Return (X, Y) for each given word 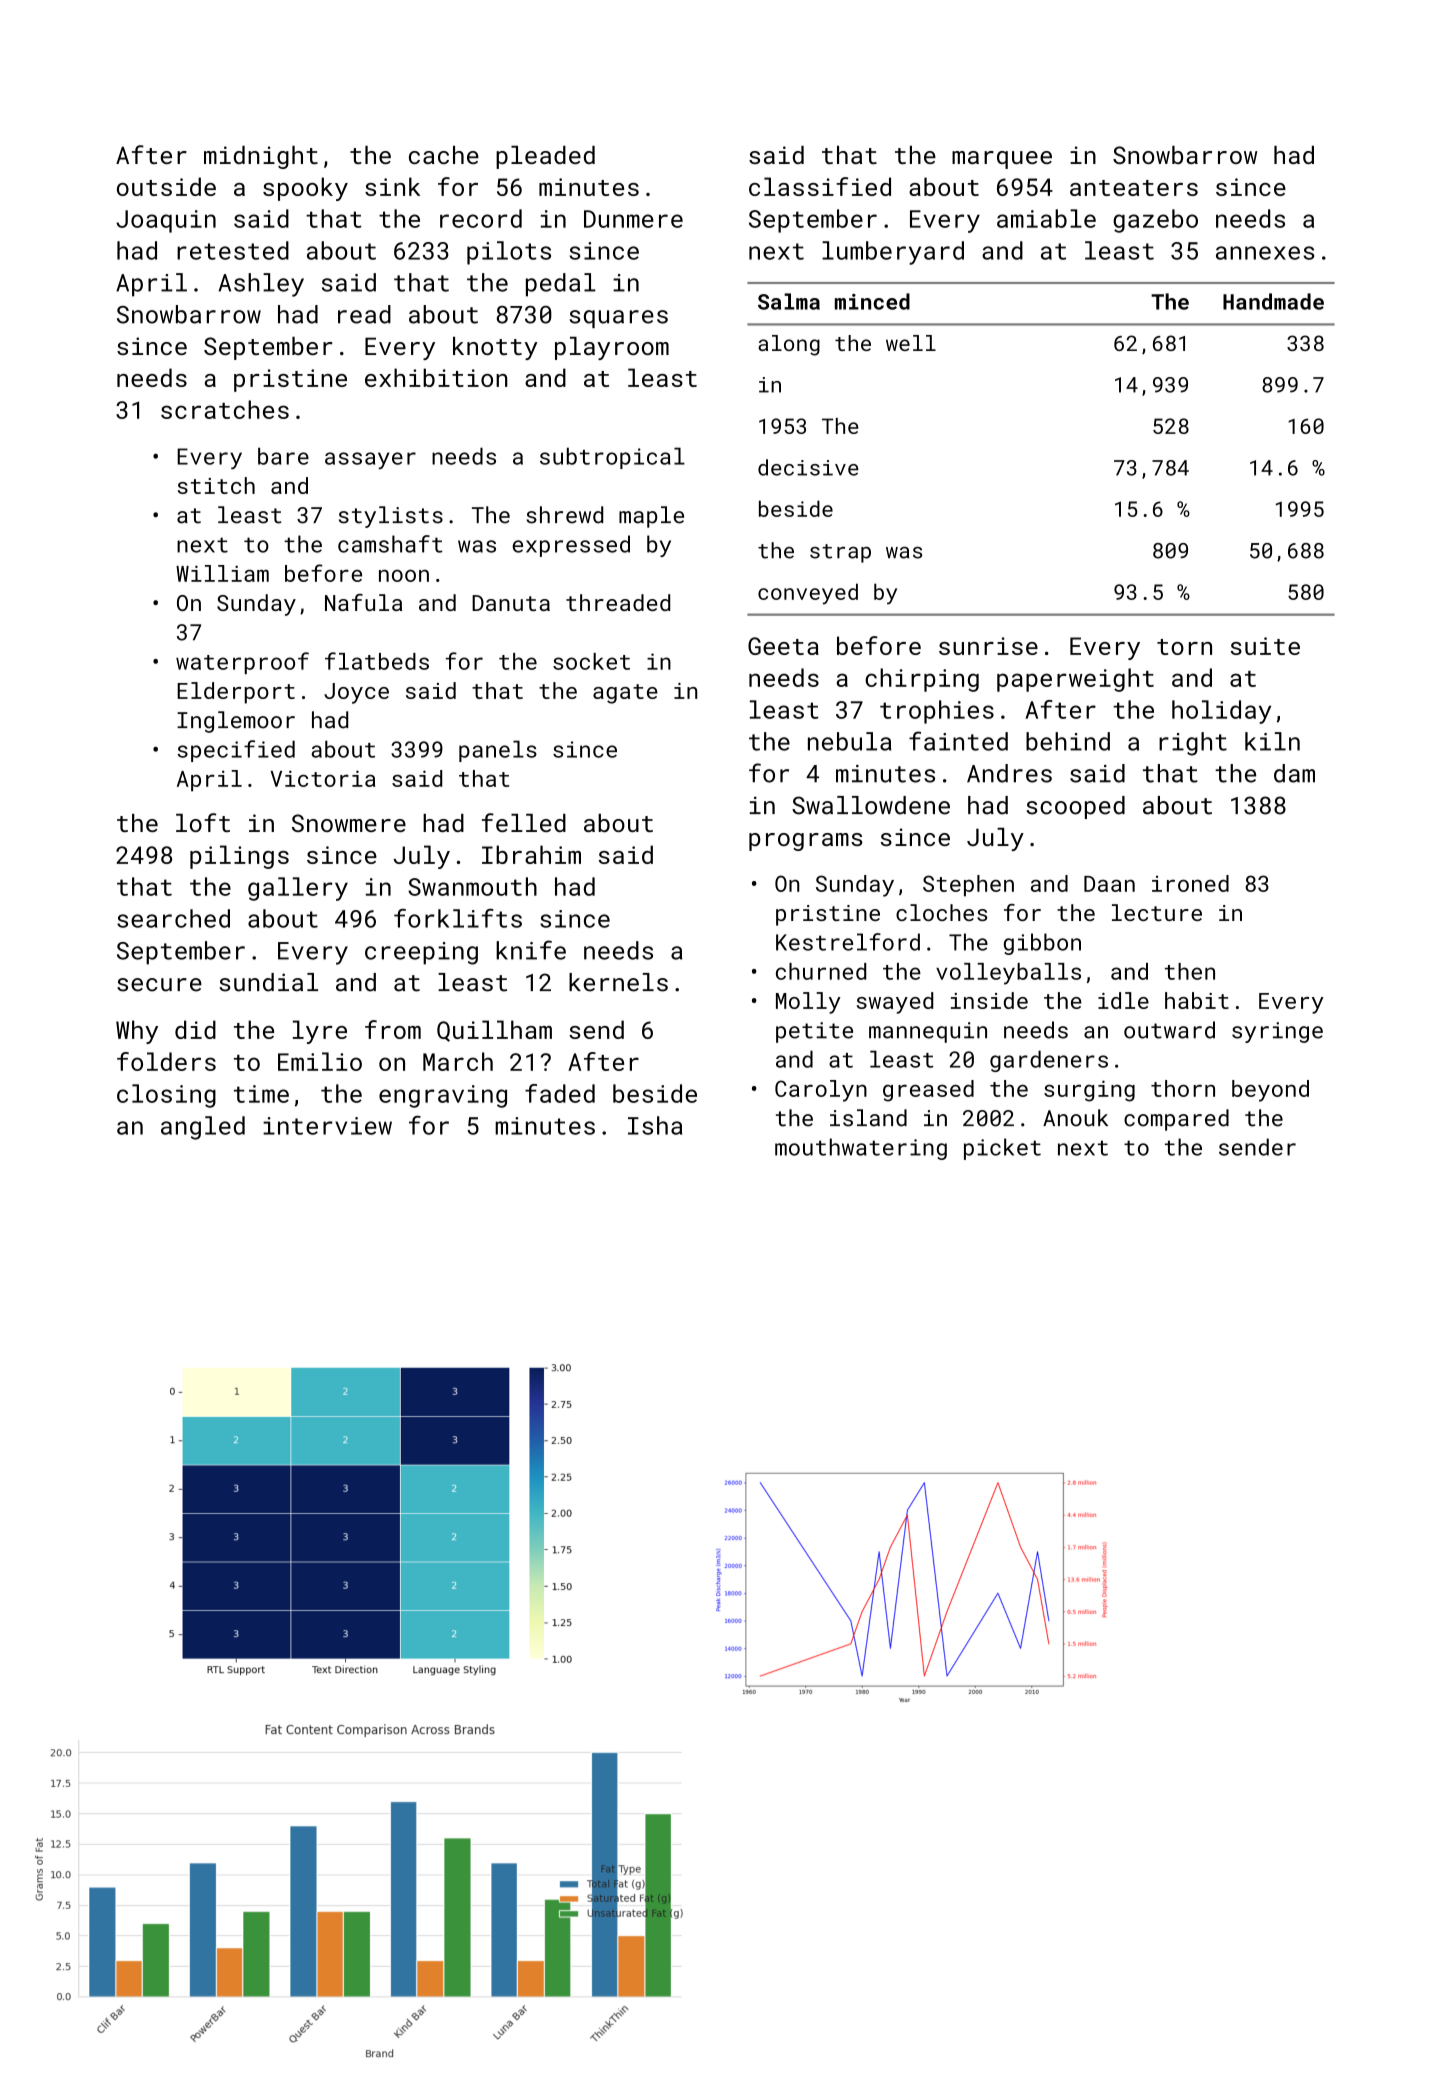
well (911, 343)
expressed (571, 546)
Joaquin (166, 221)
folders (166, 1061)
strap (840, 553)
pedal (561, 285)
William (222, 573)
